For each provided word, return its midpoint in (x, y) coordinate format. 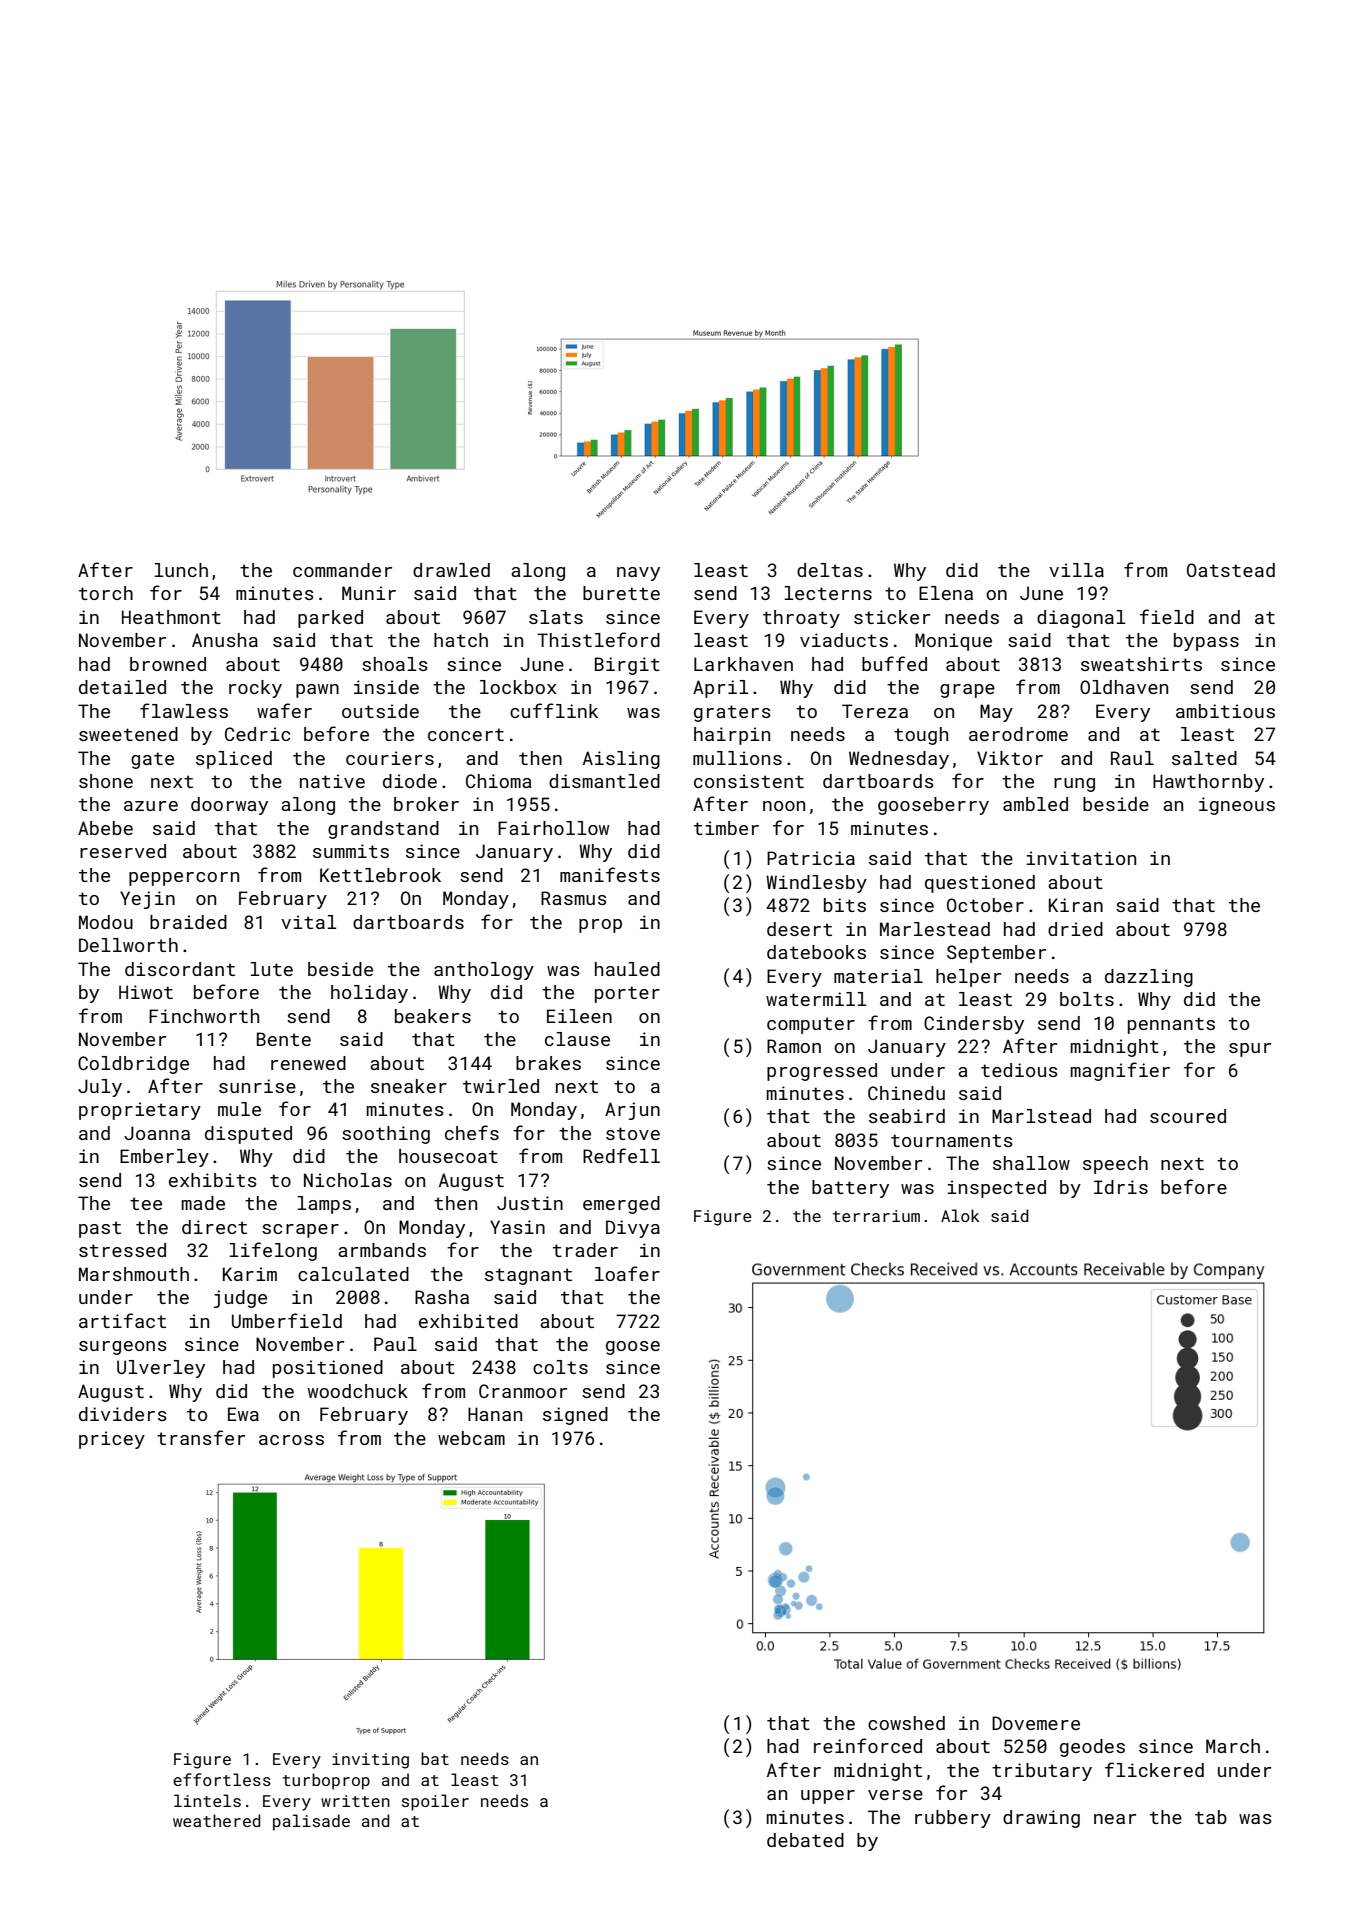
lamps (324, 1205)
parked (330, 619)
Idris (1121, 1187)
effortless (222, 1779)
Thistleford (598, 639)
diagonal (1081, 619)
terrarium (876, 1216)
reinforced (868, 1745)
